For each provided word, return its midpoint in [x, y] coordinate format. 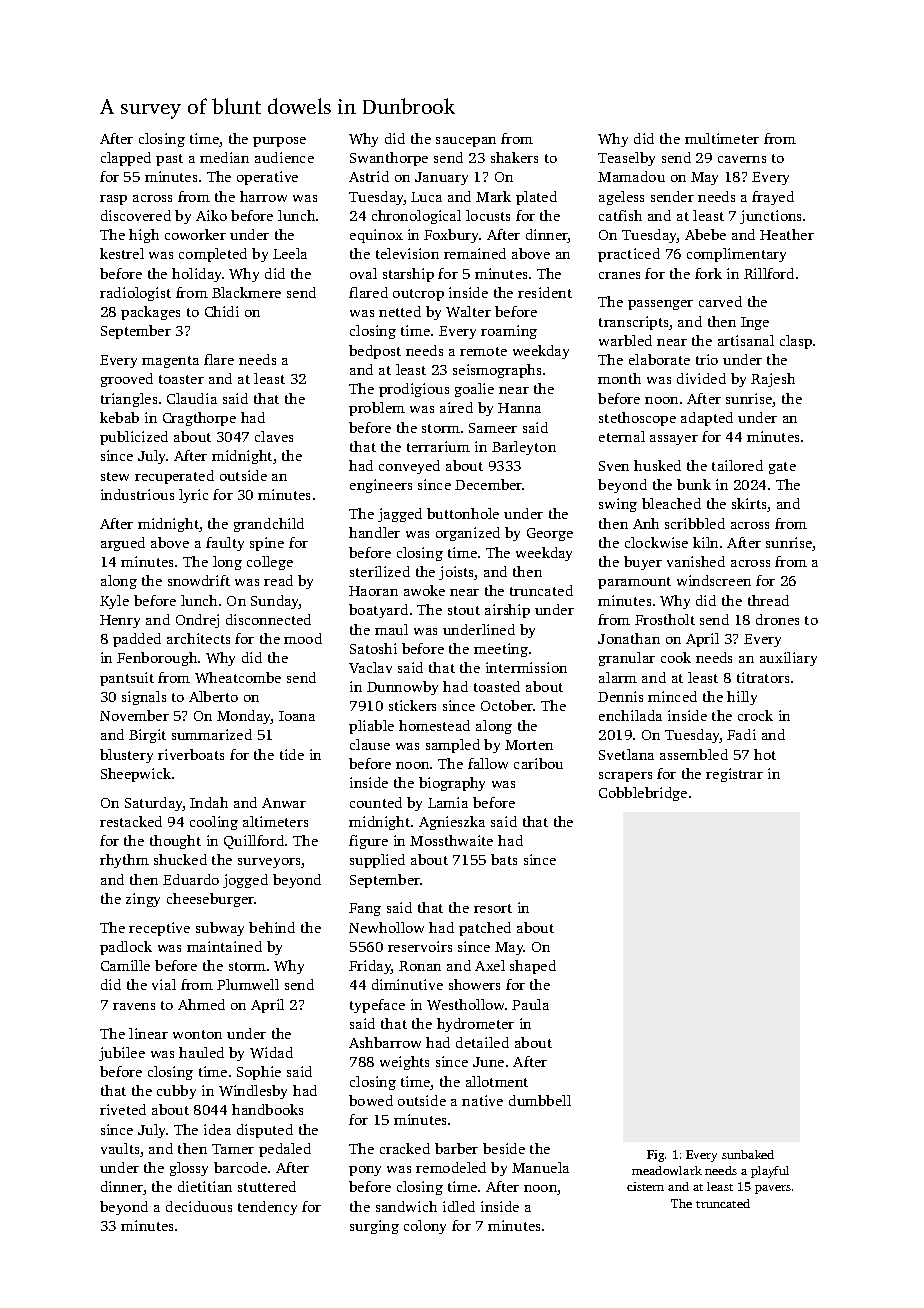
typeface [377, 1006]
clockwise [656, 542]
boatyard [378, 611]
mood [303, 638]
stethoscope [637, 419]
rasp [113, 200]
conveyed [409, 467]
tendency [267, 1208]
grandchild [269, 525]
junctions [770, 217]
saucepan [466, 142]
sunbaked [748, 1154]
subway [220, 929]
